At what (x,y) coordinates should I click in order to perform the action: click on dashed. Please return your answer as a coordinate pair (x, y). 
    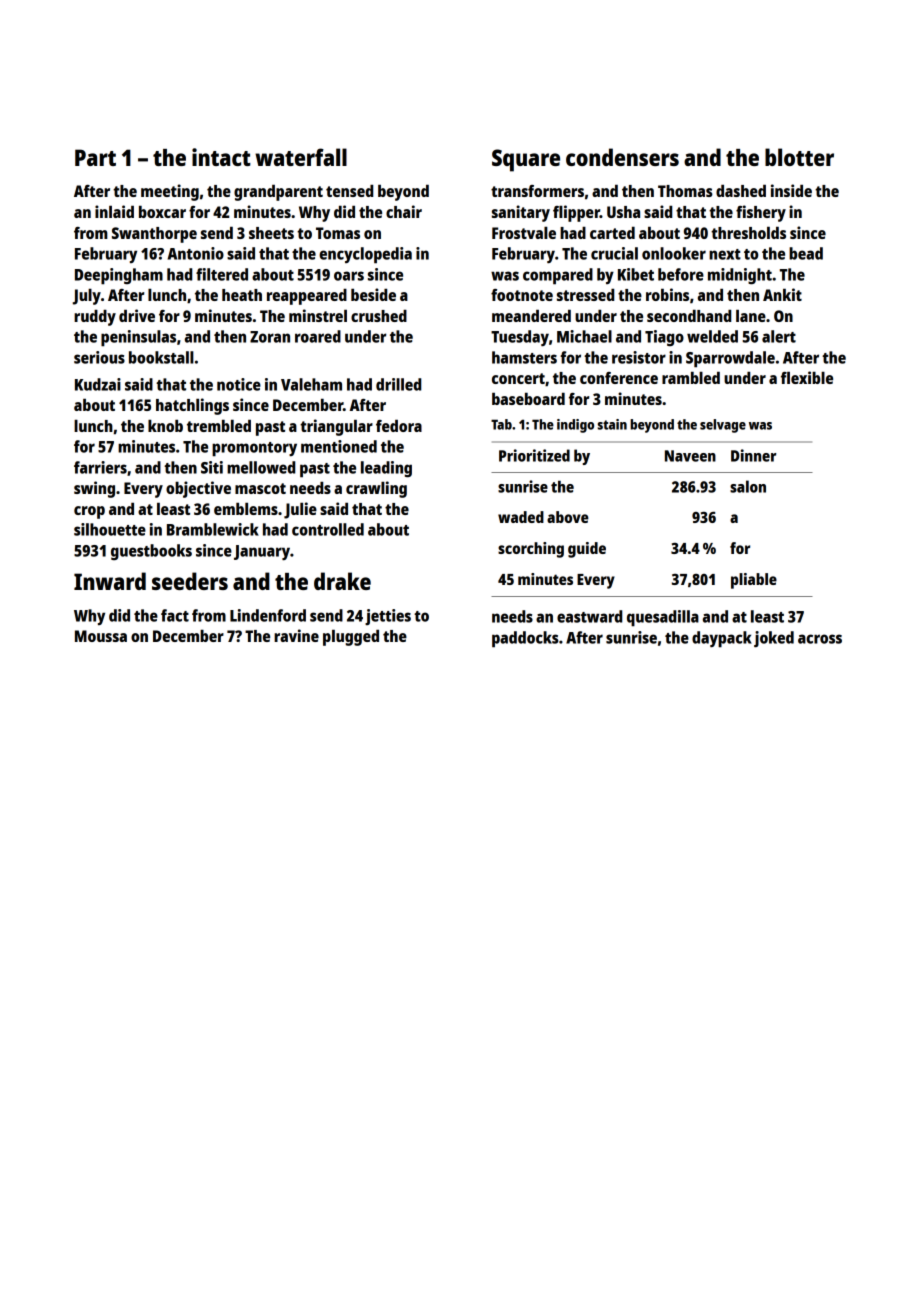
    Looking at the image, I should click on (741, 191).
